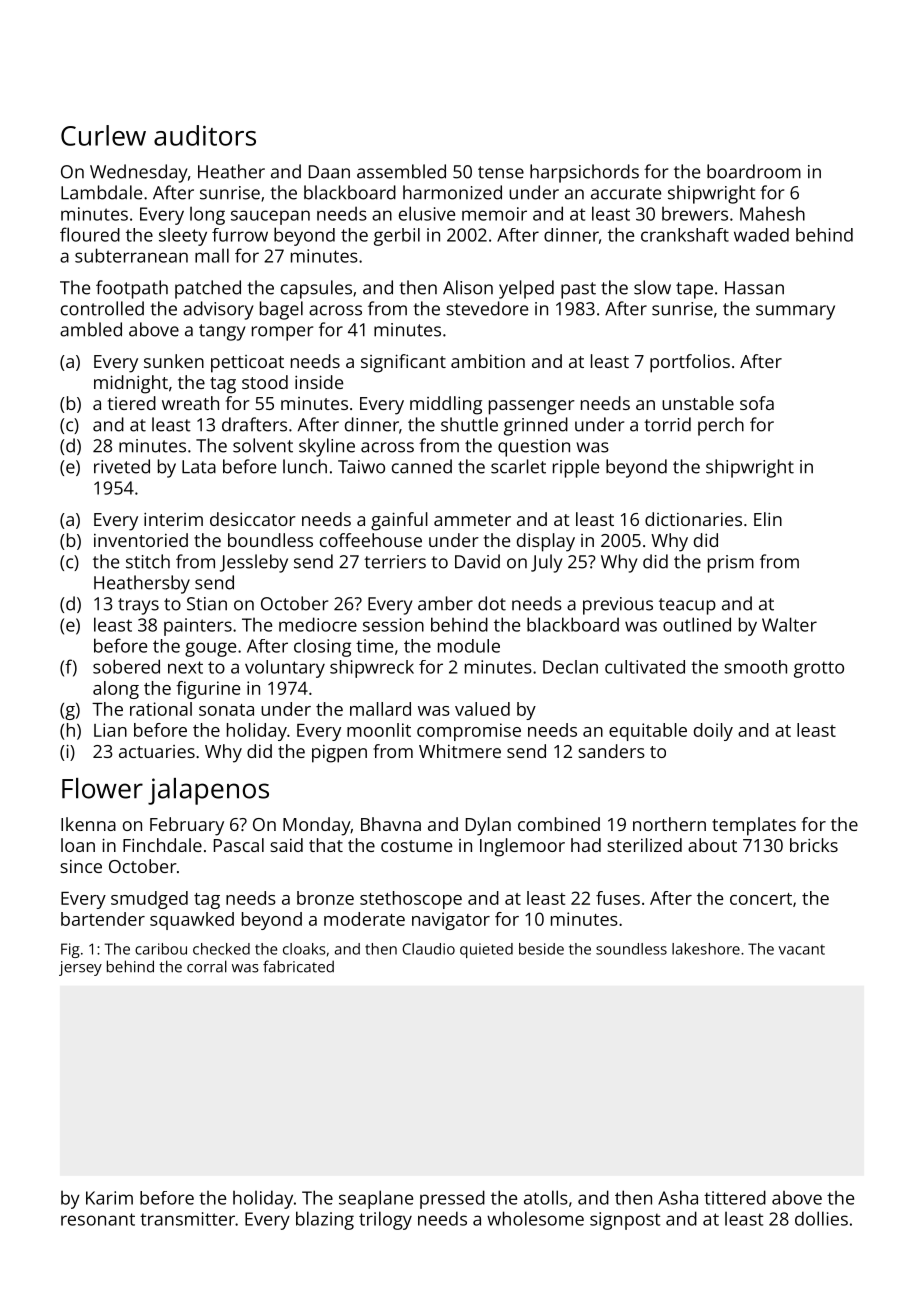 Image resolution: width=924 pixels, height=1311 pixels. Describe the element at coordinates (452, 1199) in the screenshot. I see `pressed` at that location.
